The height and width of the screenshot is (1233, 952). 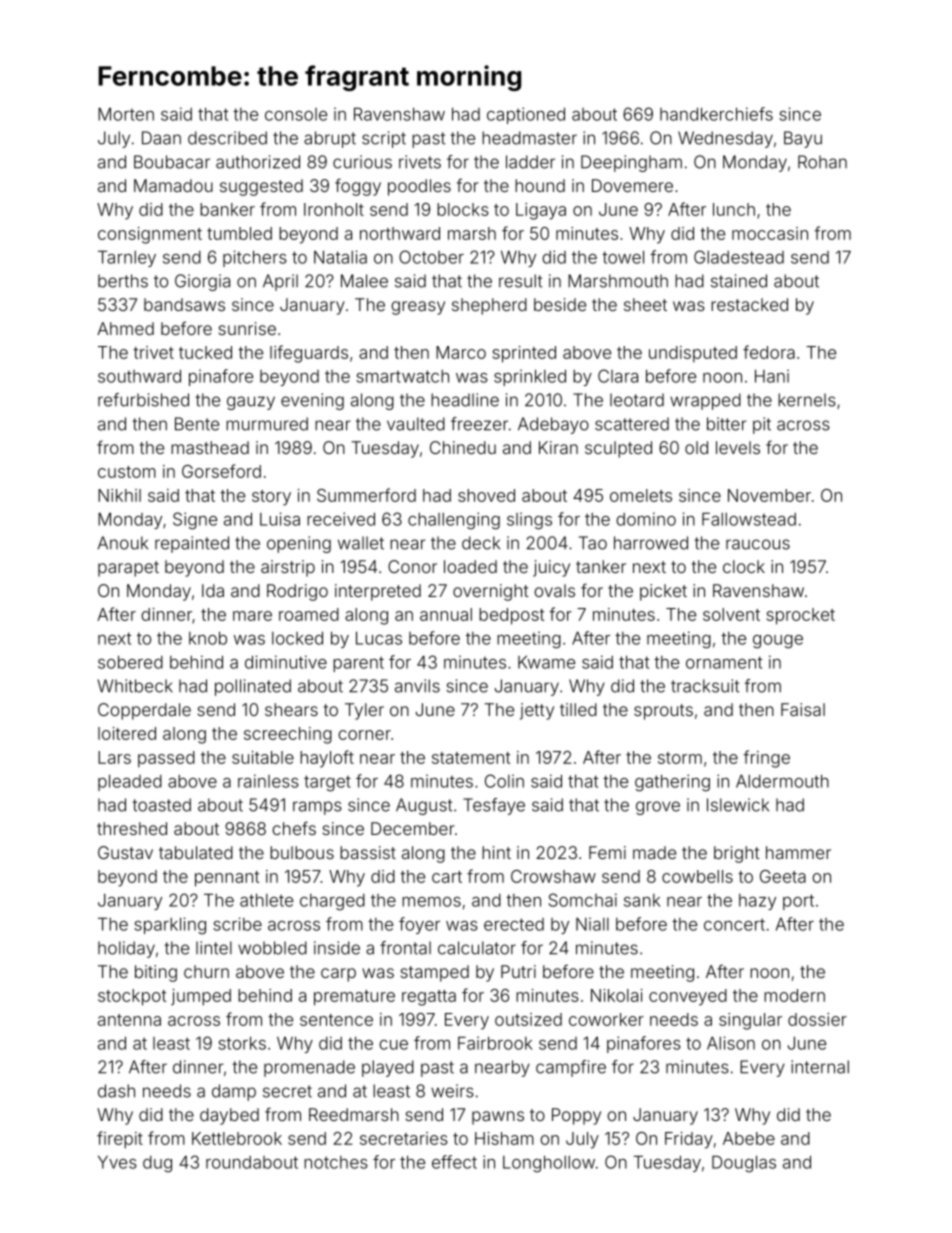 What do you see at coordinates (578, 709) in the screenshot?
I see `tilled` at bounding box center [578, 709].
